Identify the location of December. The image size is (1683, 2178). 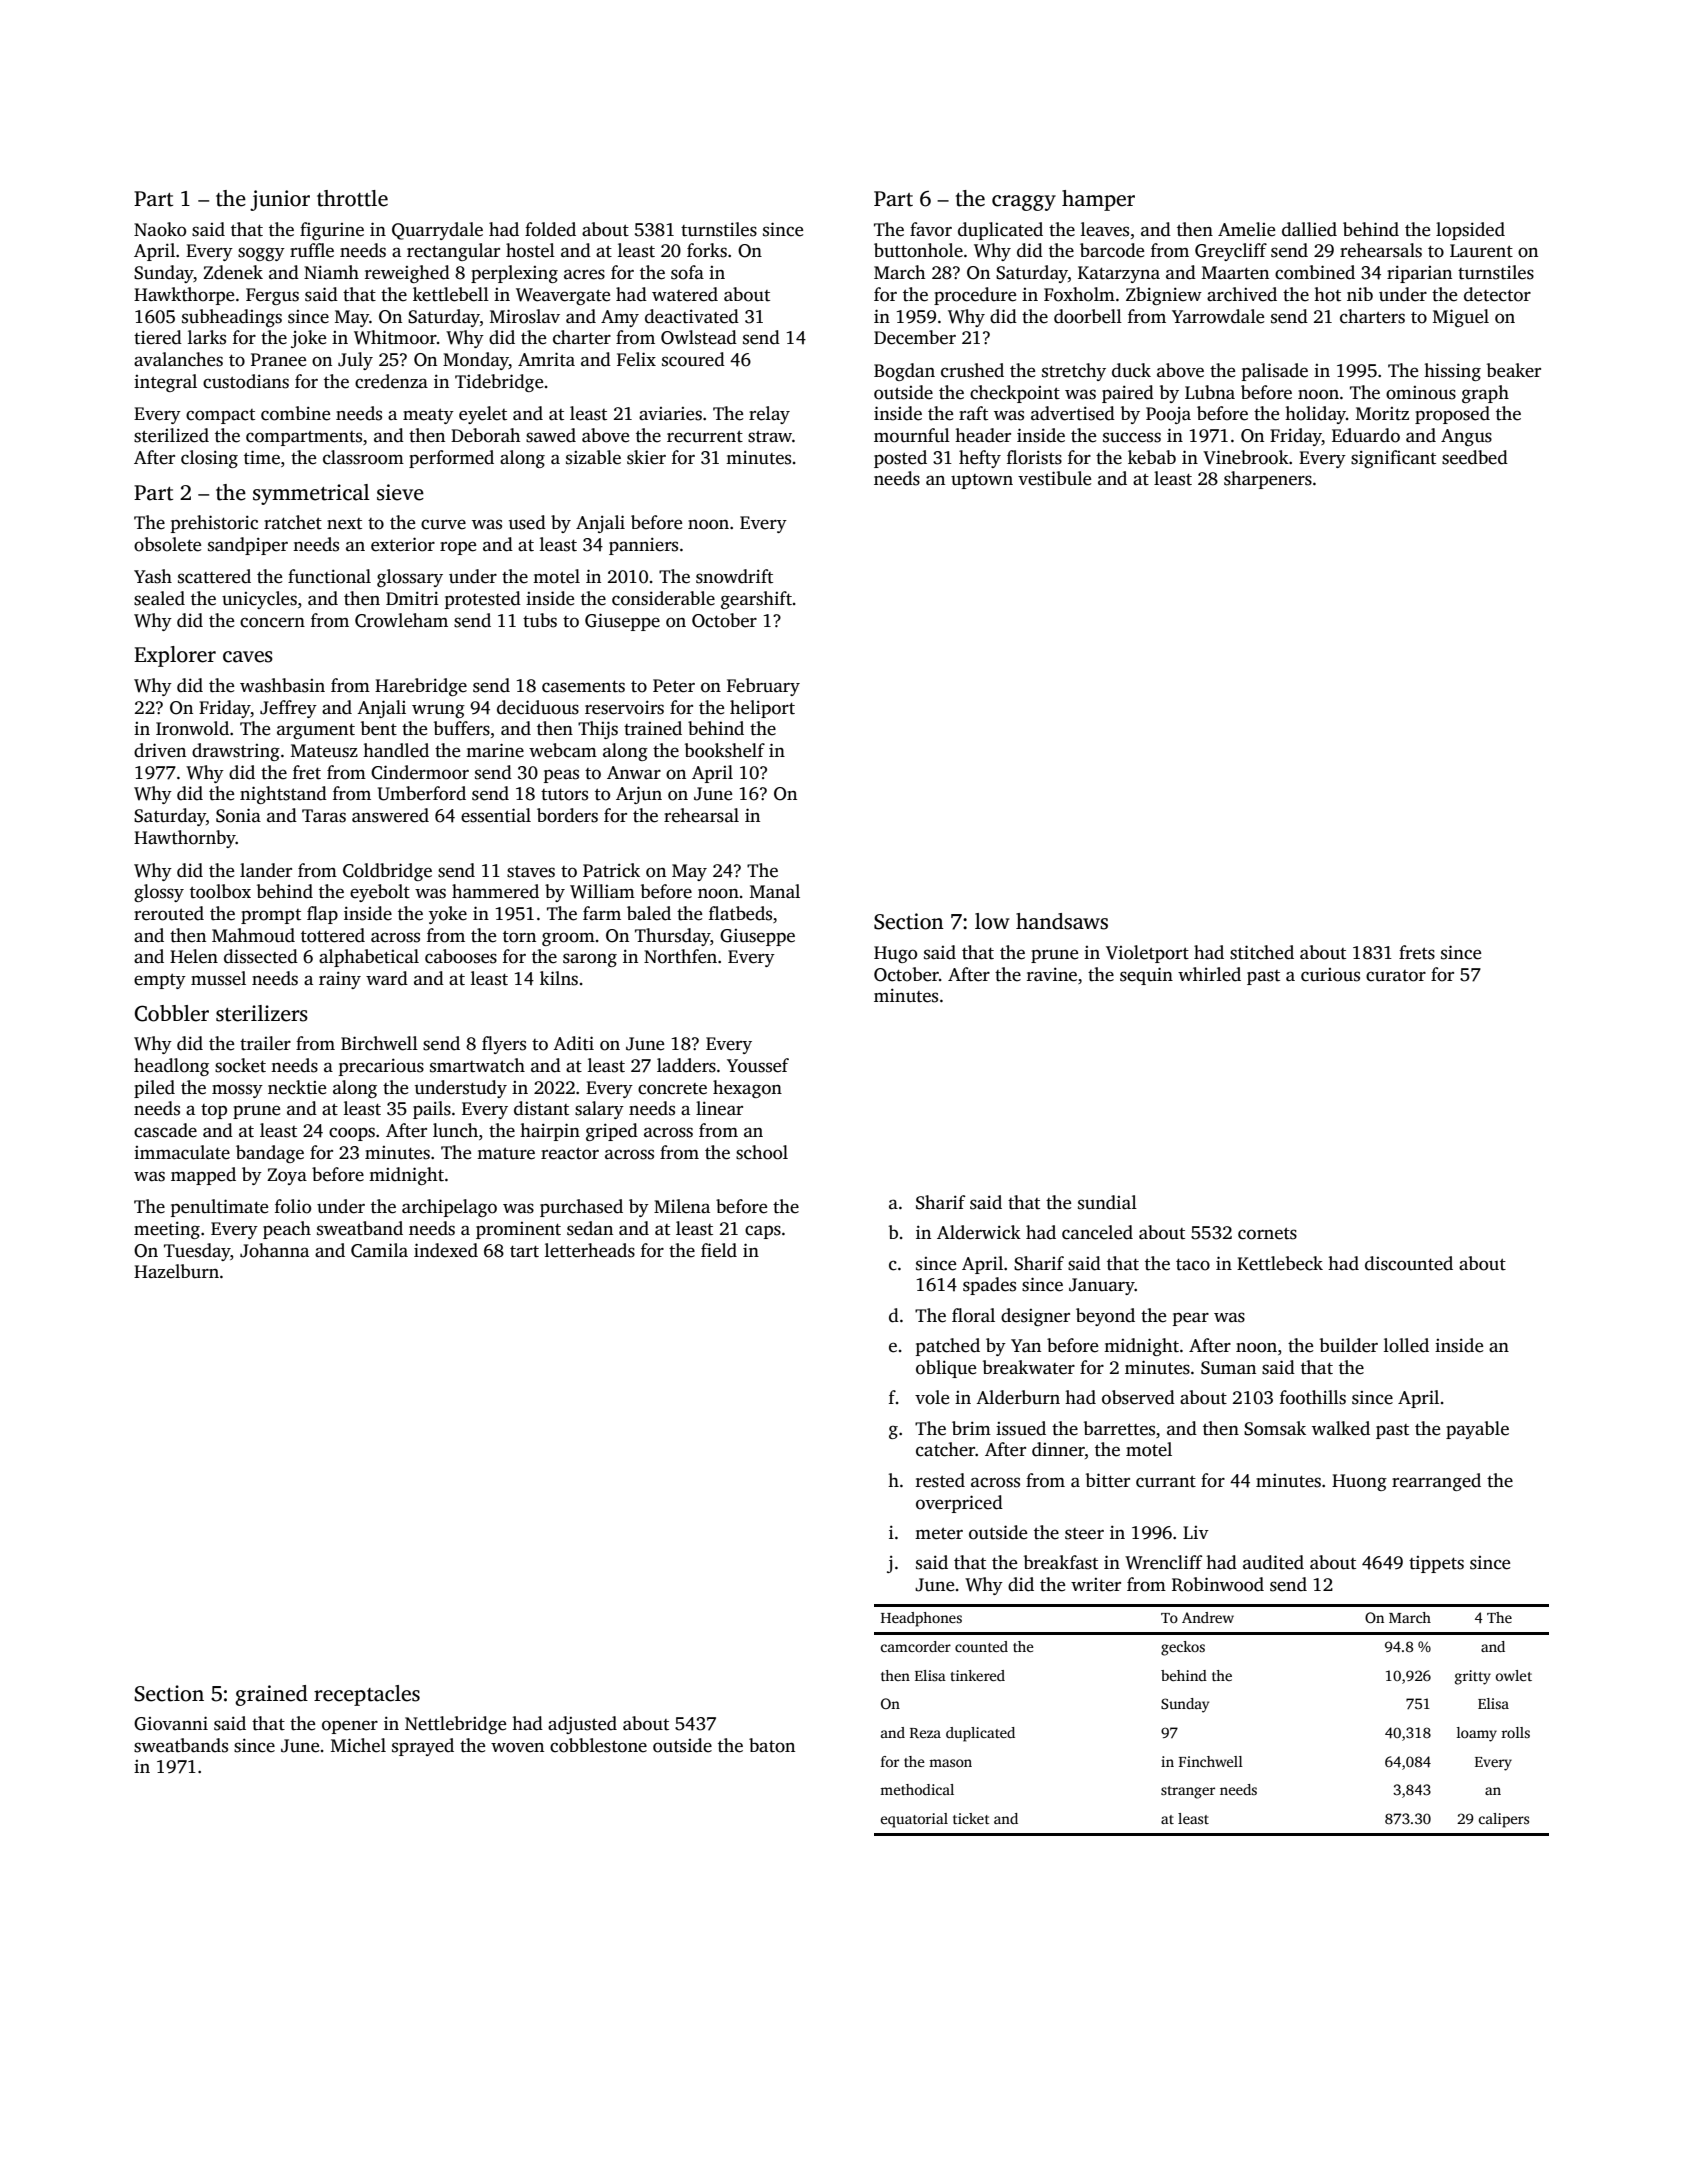
(915, 337).
